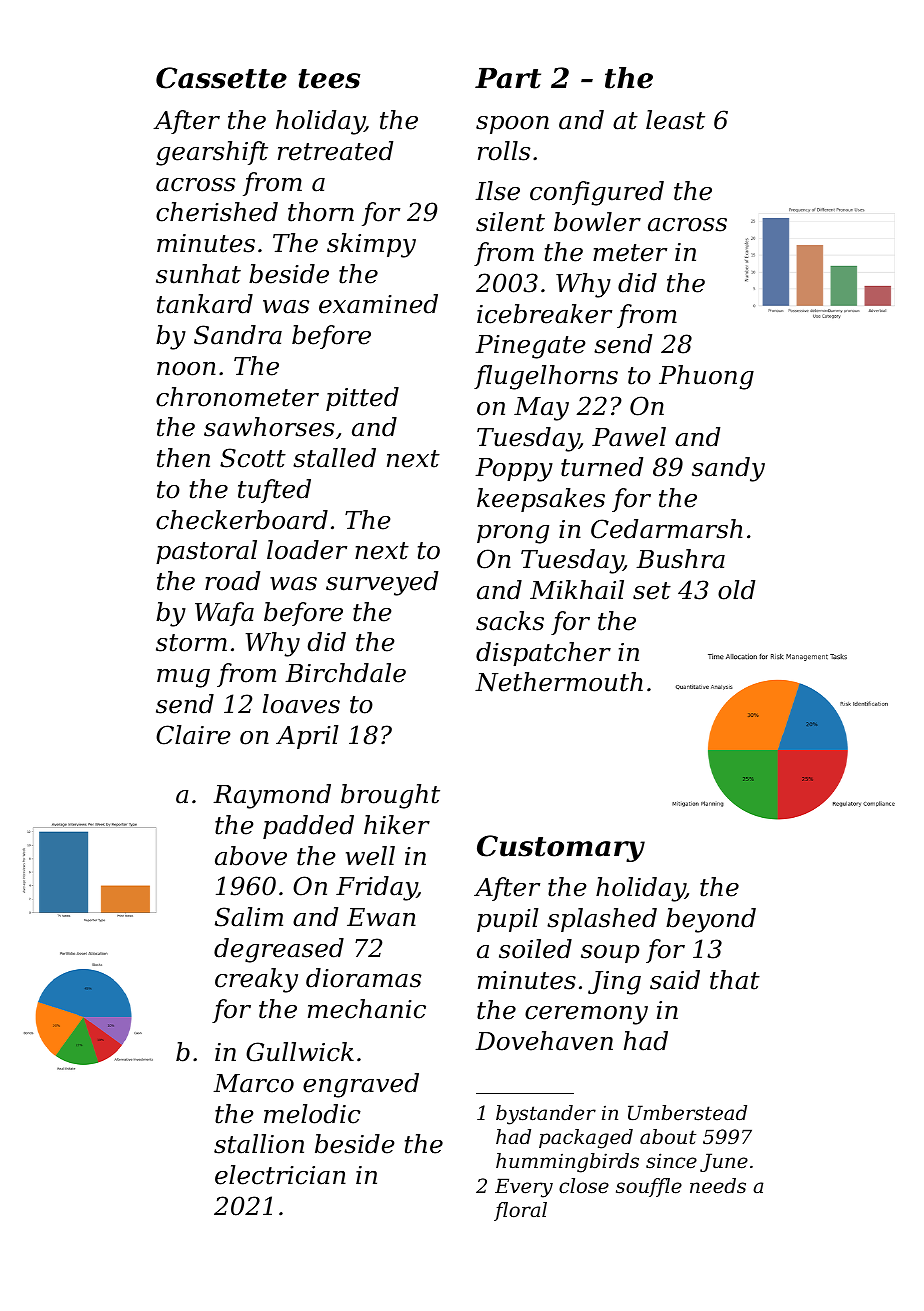 This screenshot has height=1311, width=924. I want to click on stallion, so click(259, 1144).
